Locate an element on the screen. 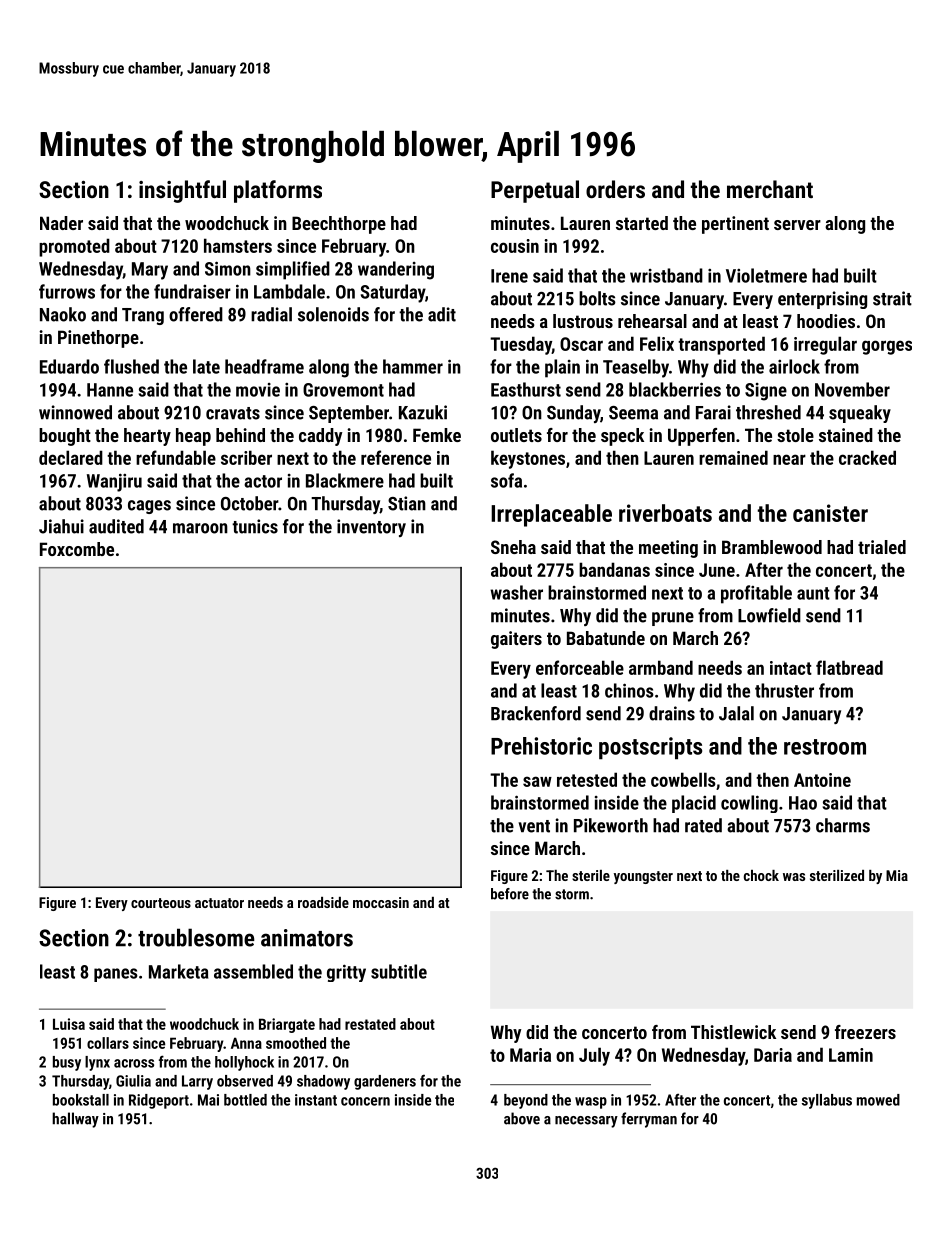 The image size is (952, 1233). hallway is located at coordinates (75, 1120).
